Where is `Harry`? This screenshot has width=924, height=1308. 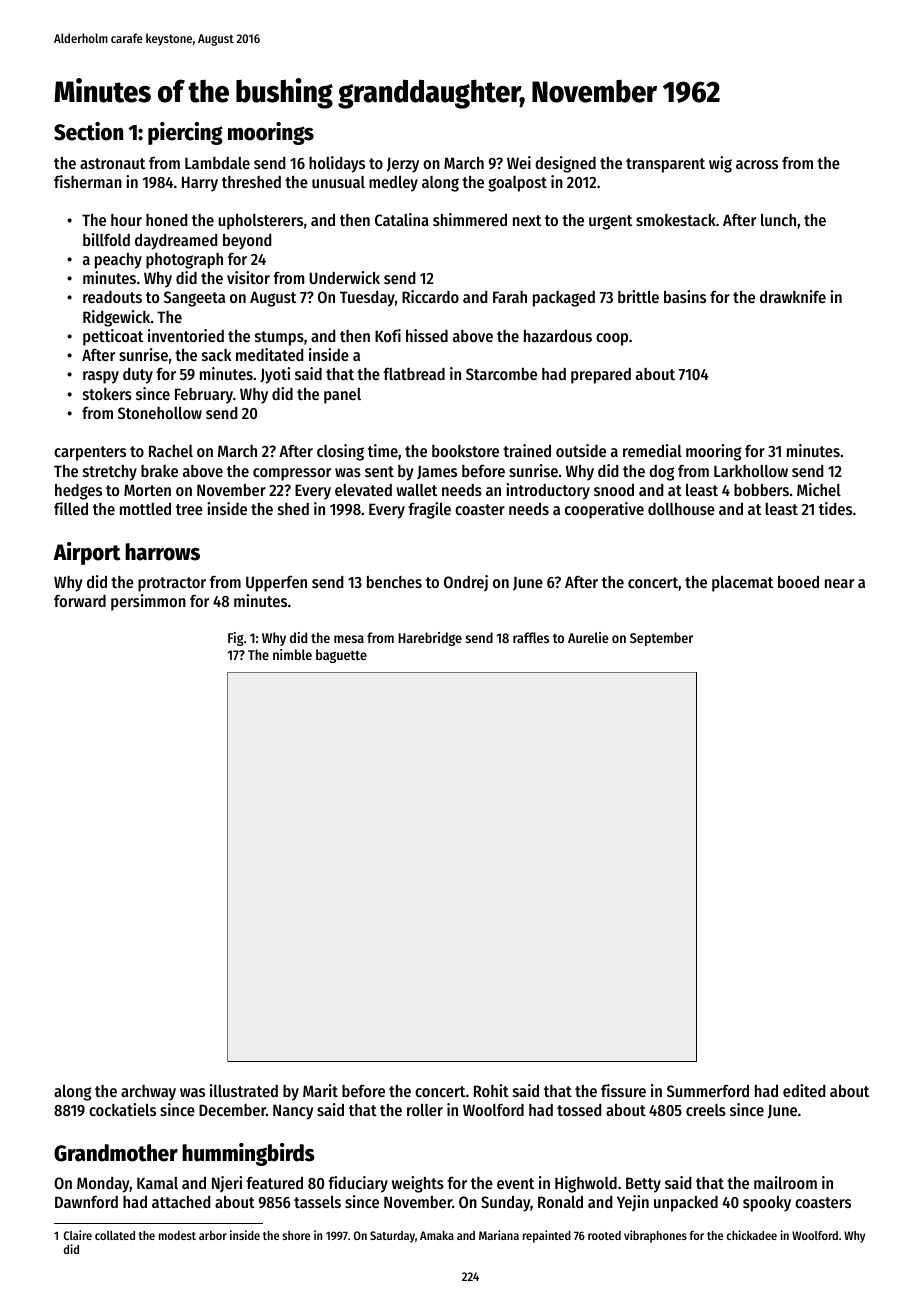
Harry is located at coordinates (200, 184).
